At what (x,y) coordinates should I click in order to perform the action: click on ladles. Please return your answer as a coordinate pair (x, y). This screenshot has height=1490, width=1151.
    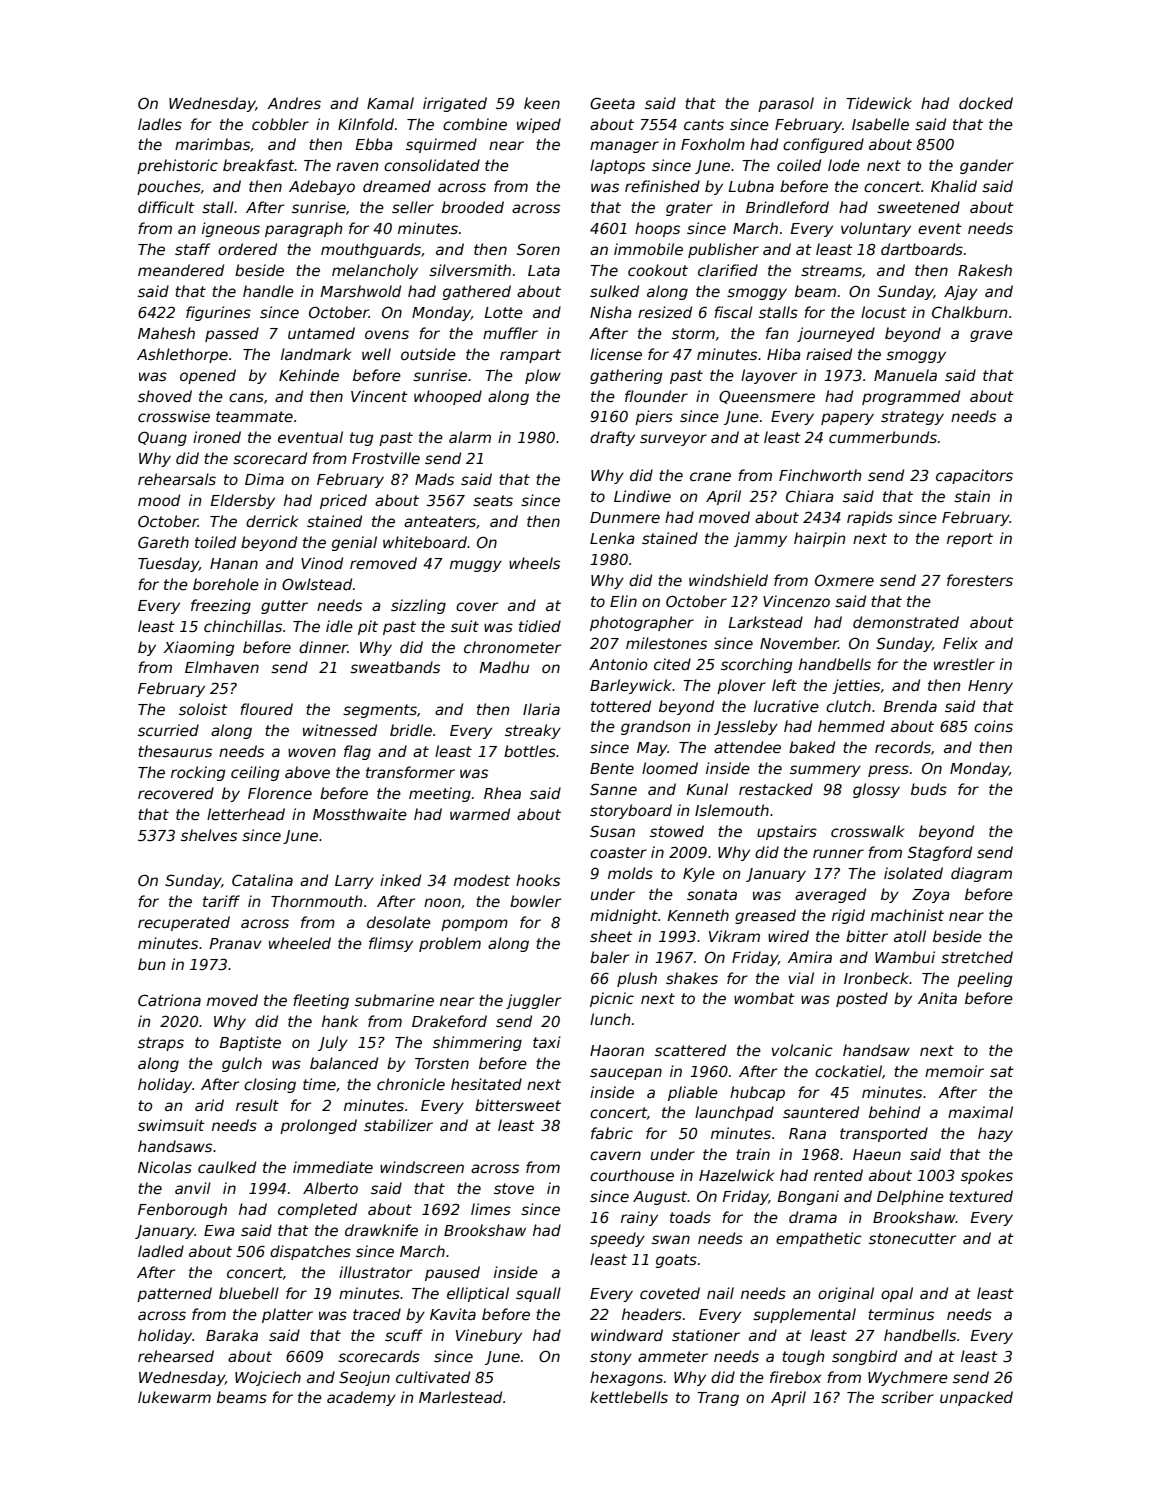
    Looking at the image, I should click on (160, 124).
